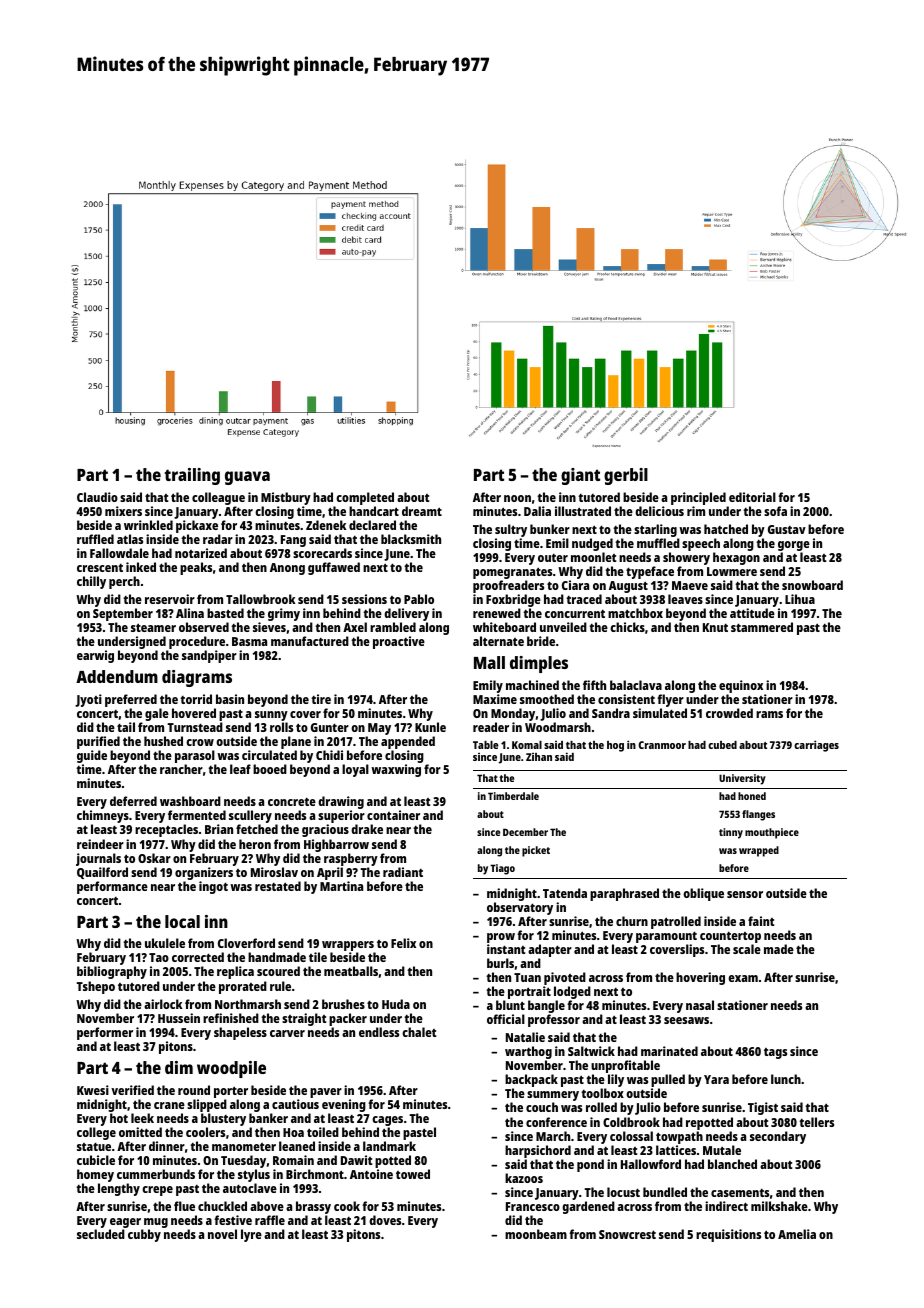 The width and height of the screenshot is (924, 1308). What do you see at coordinates (668, 1081) in the screenshot?
I see `pulled` at bounding box center [668, 1081].
